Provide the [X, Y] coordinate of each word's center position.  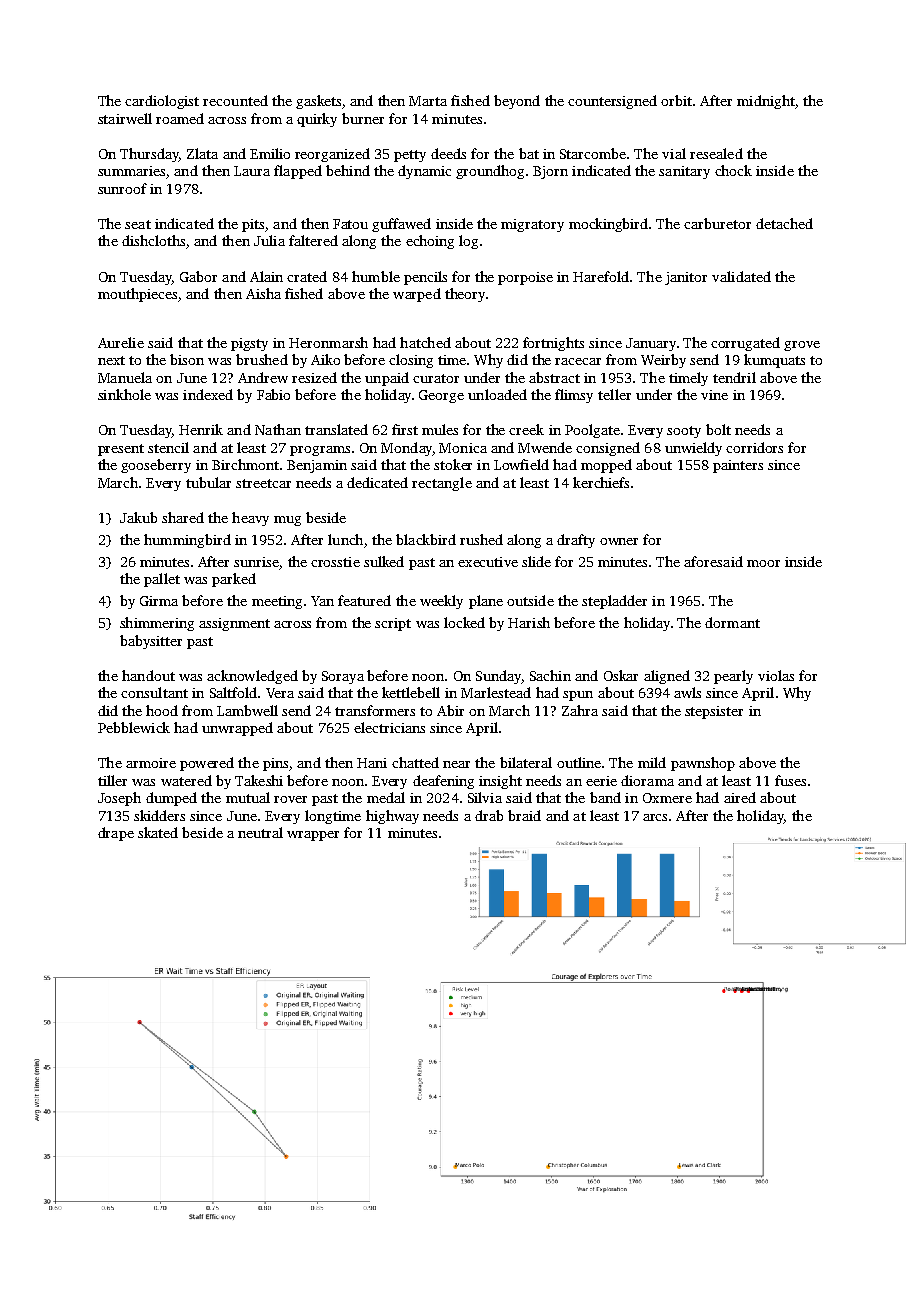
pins [275, 764]
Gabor [198, 276]
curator [436, 378]
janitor [686, 278]
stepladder [614, 602]
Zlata [202, 153]
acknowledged [252, 677]
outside [530, 600]
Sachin [550, 675]
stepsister [714, 712]
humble [376, 276]
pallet [162, 580]
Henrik [201, 429]
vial [674, 153]
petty [410, 156]
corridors [754, 447]
